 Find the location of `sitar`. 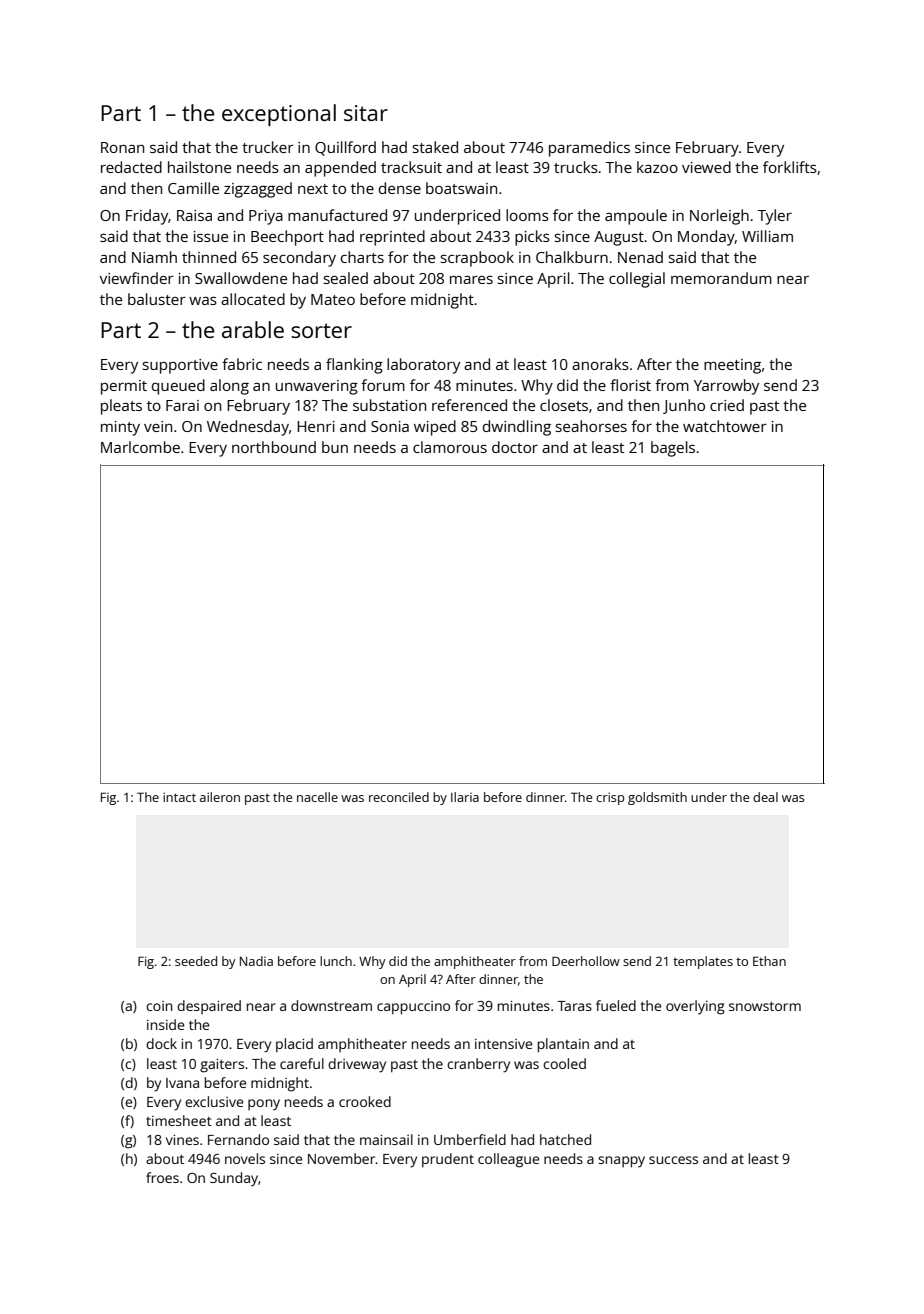

sitar is located at coordinates (366, 113).
